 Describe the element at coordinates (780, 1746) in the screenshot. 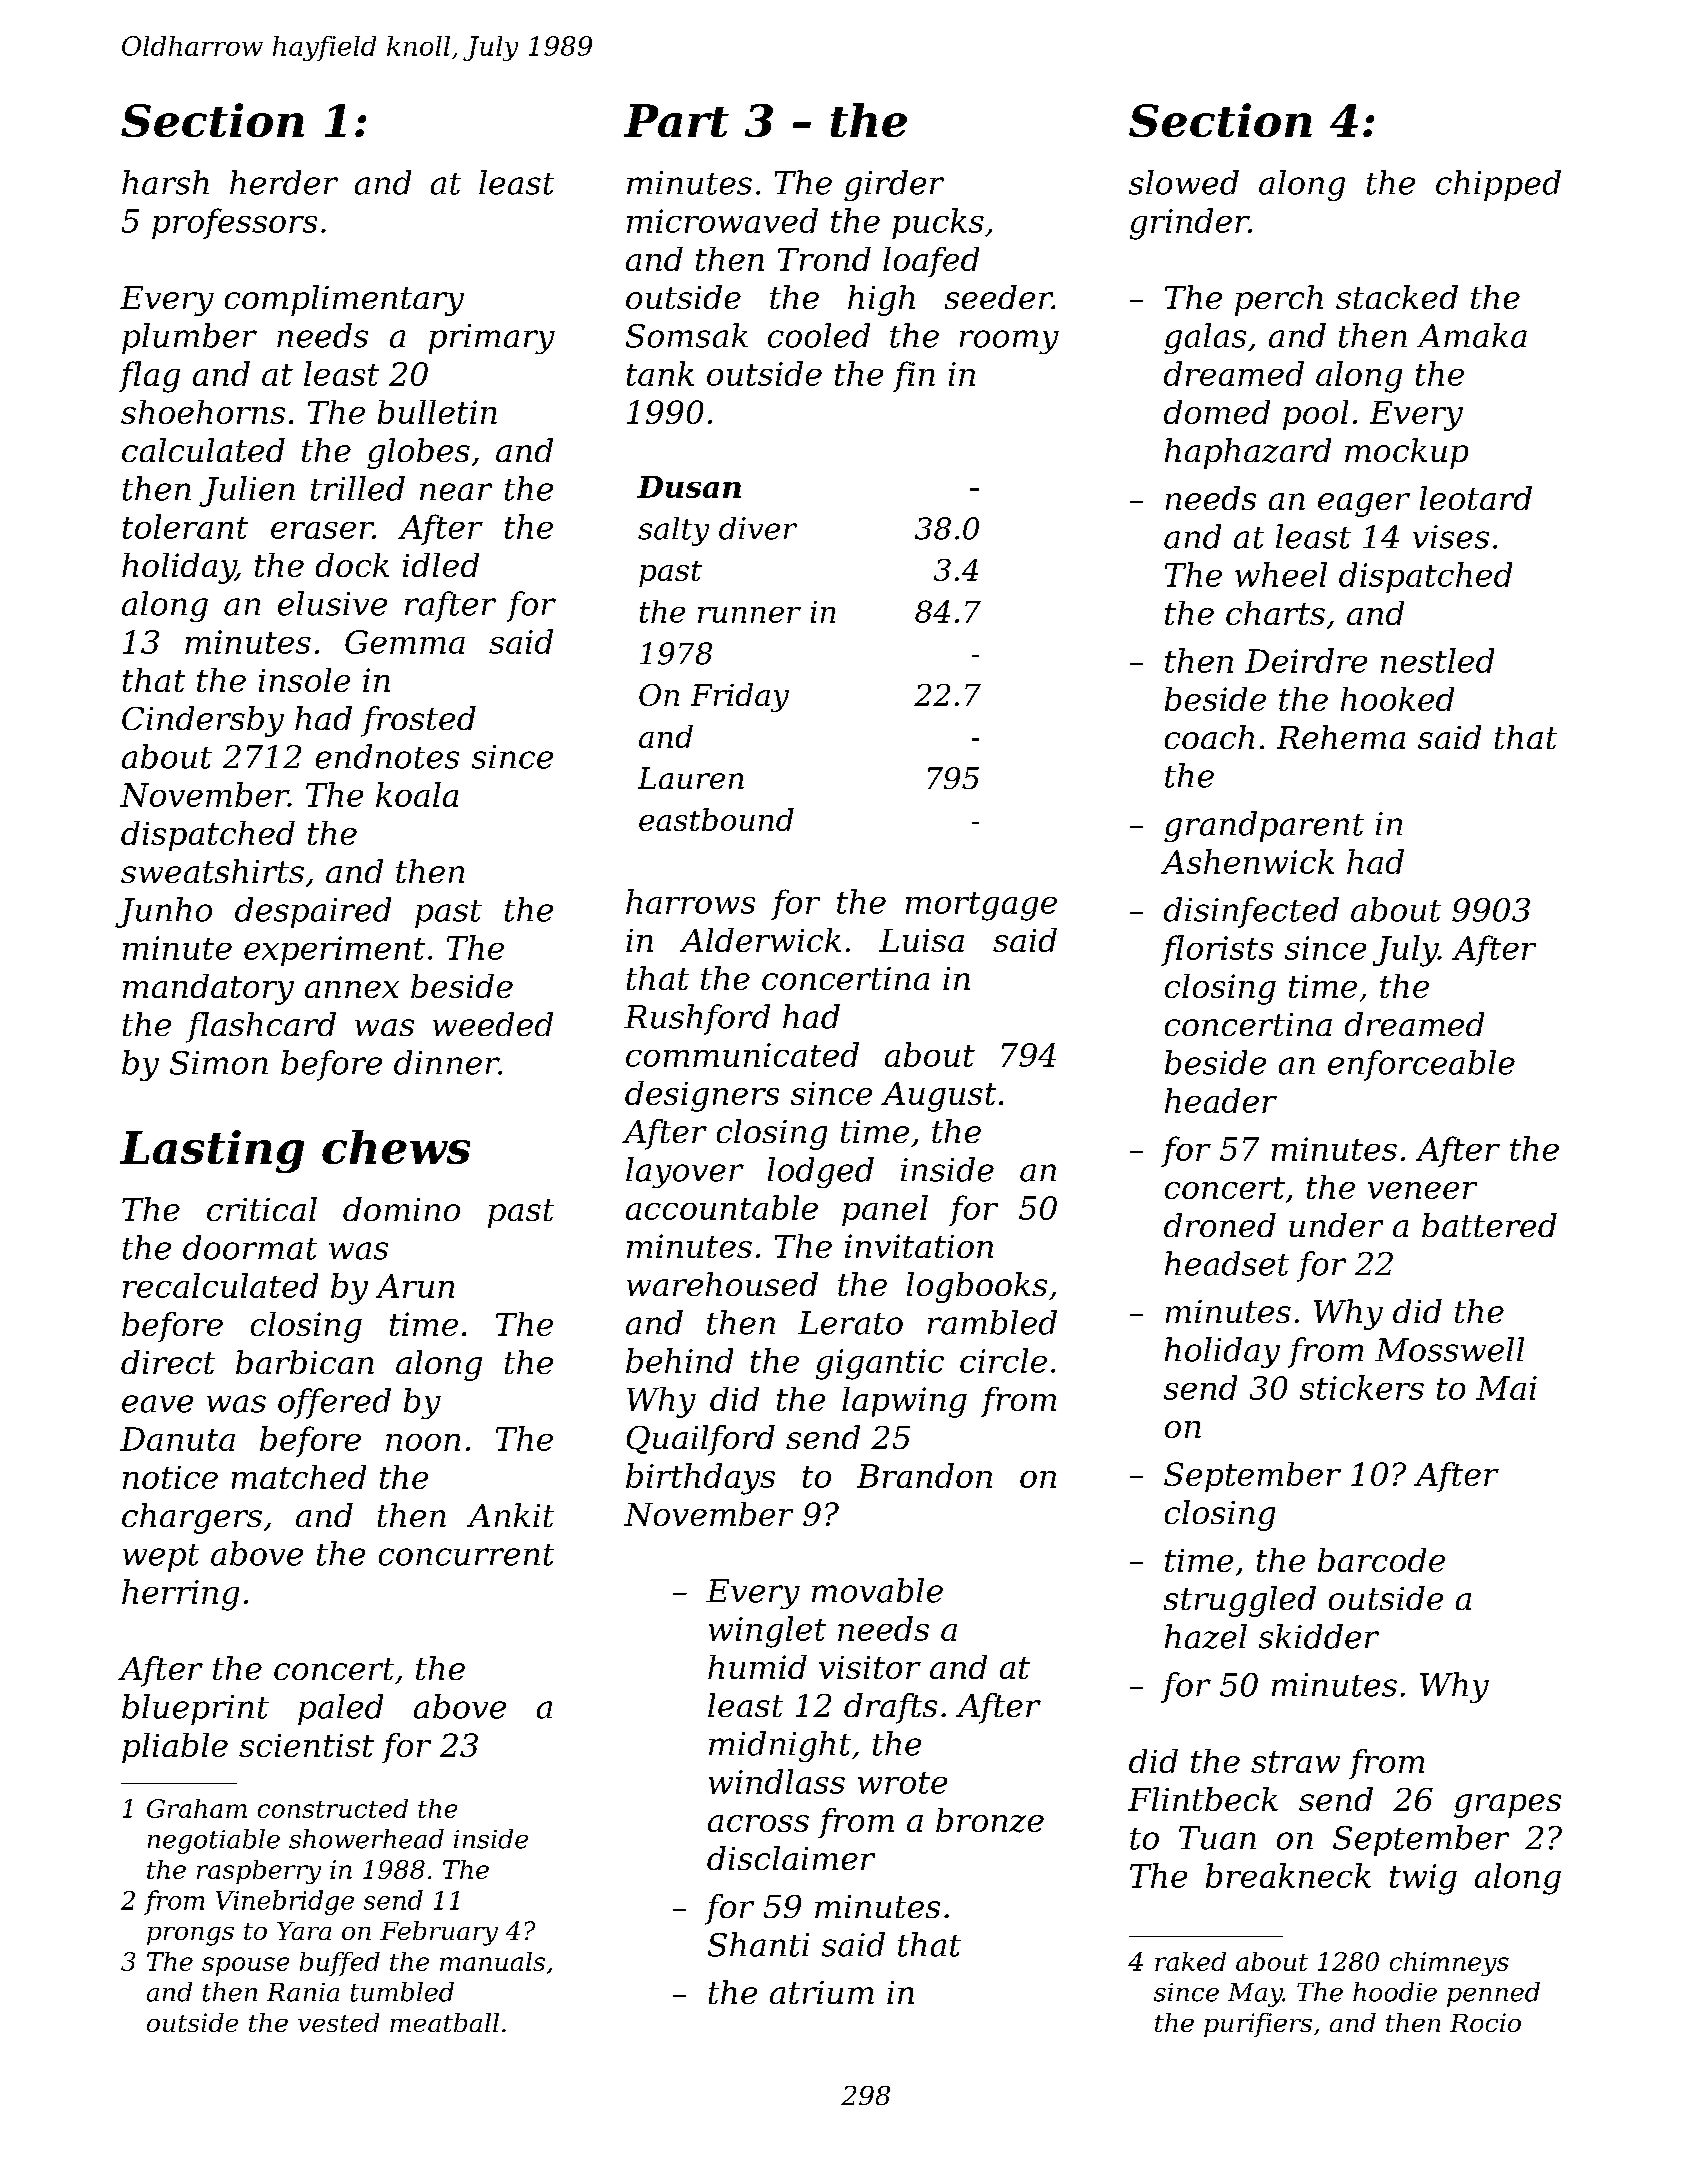

I see `midnight` at that location.
